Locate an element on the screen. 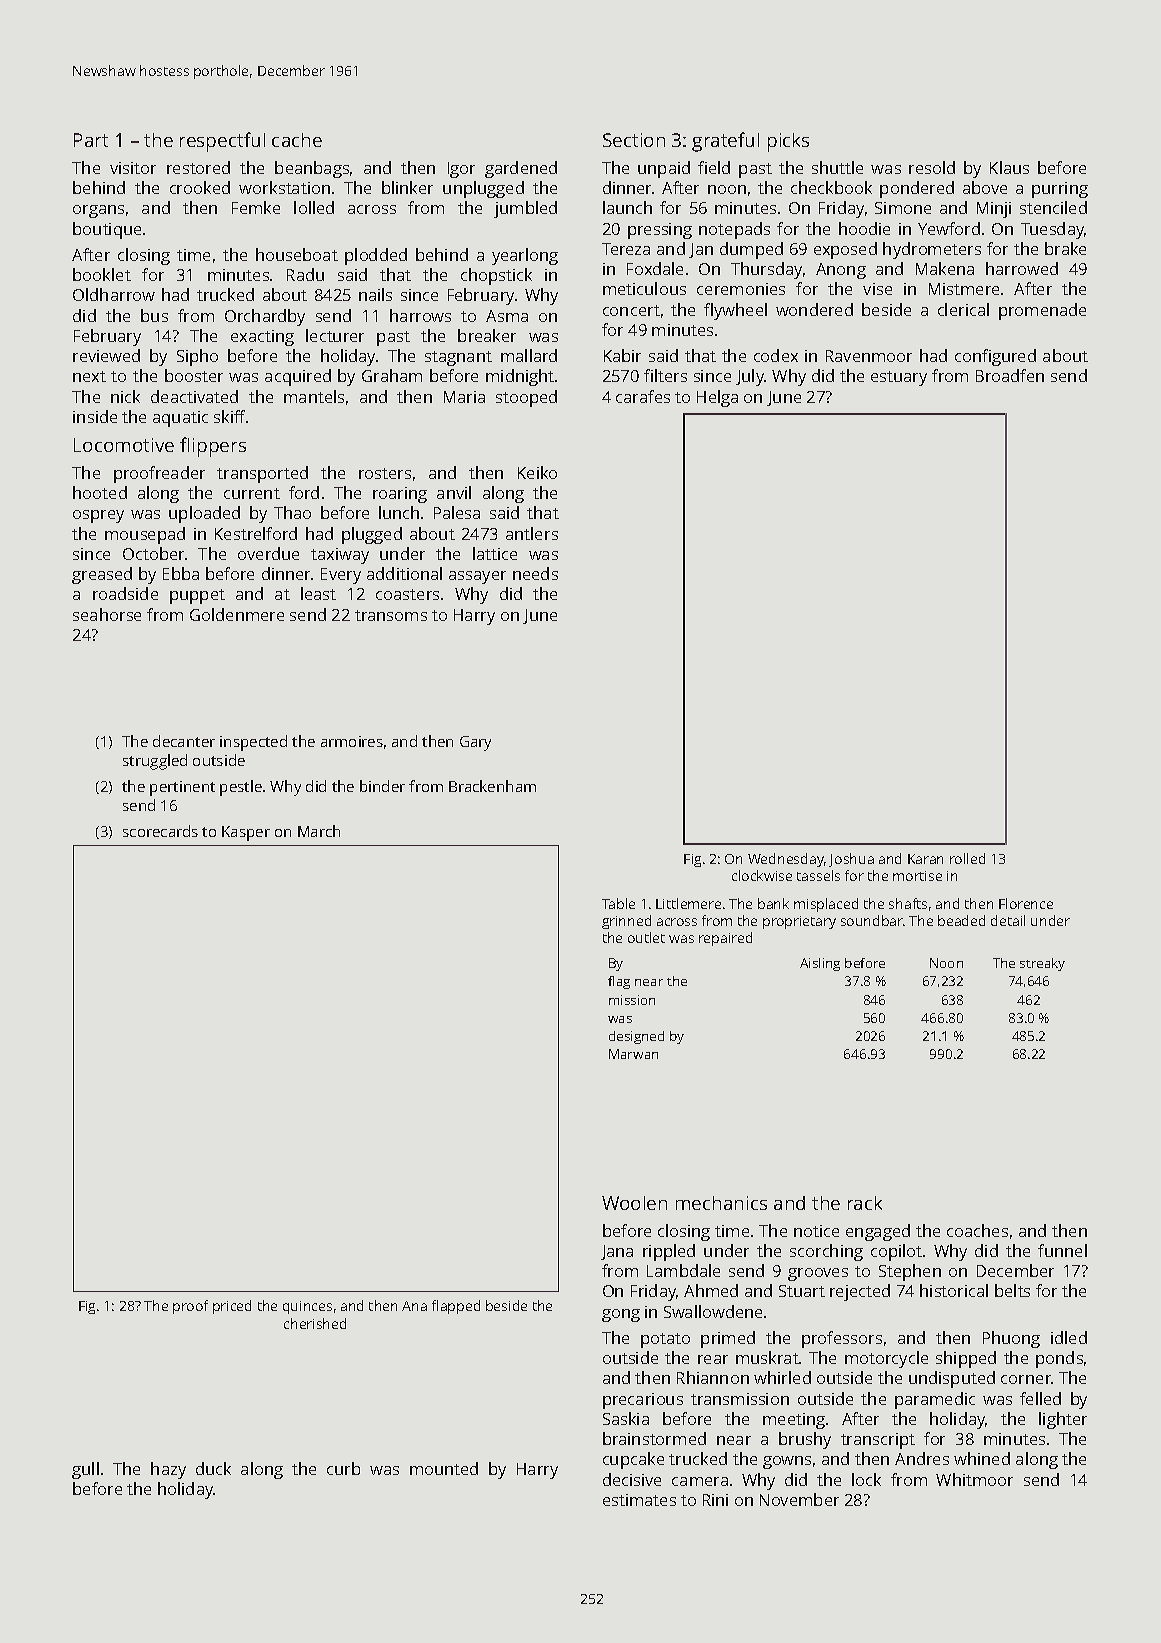 The height and width of the screenshot is (1643, 1161). inspected is located at coordinates (253, 743).
